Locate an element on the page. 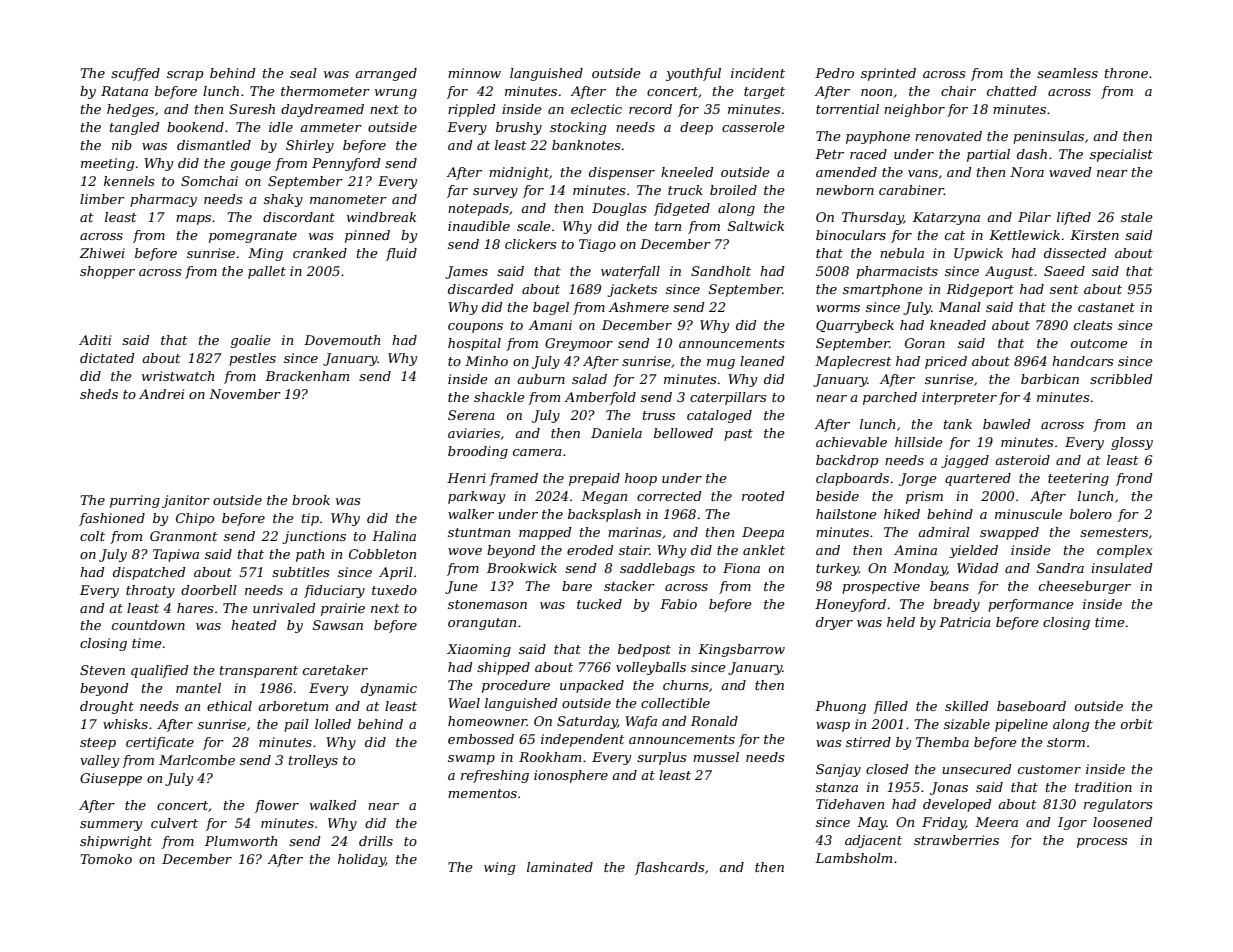 The width and height of the image is (1233, 952). minuscule is located at coordinates (1028, 514).
